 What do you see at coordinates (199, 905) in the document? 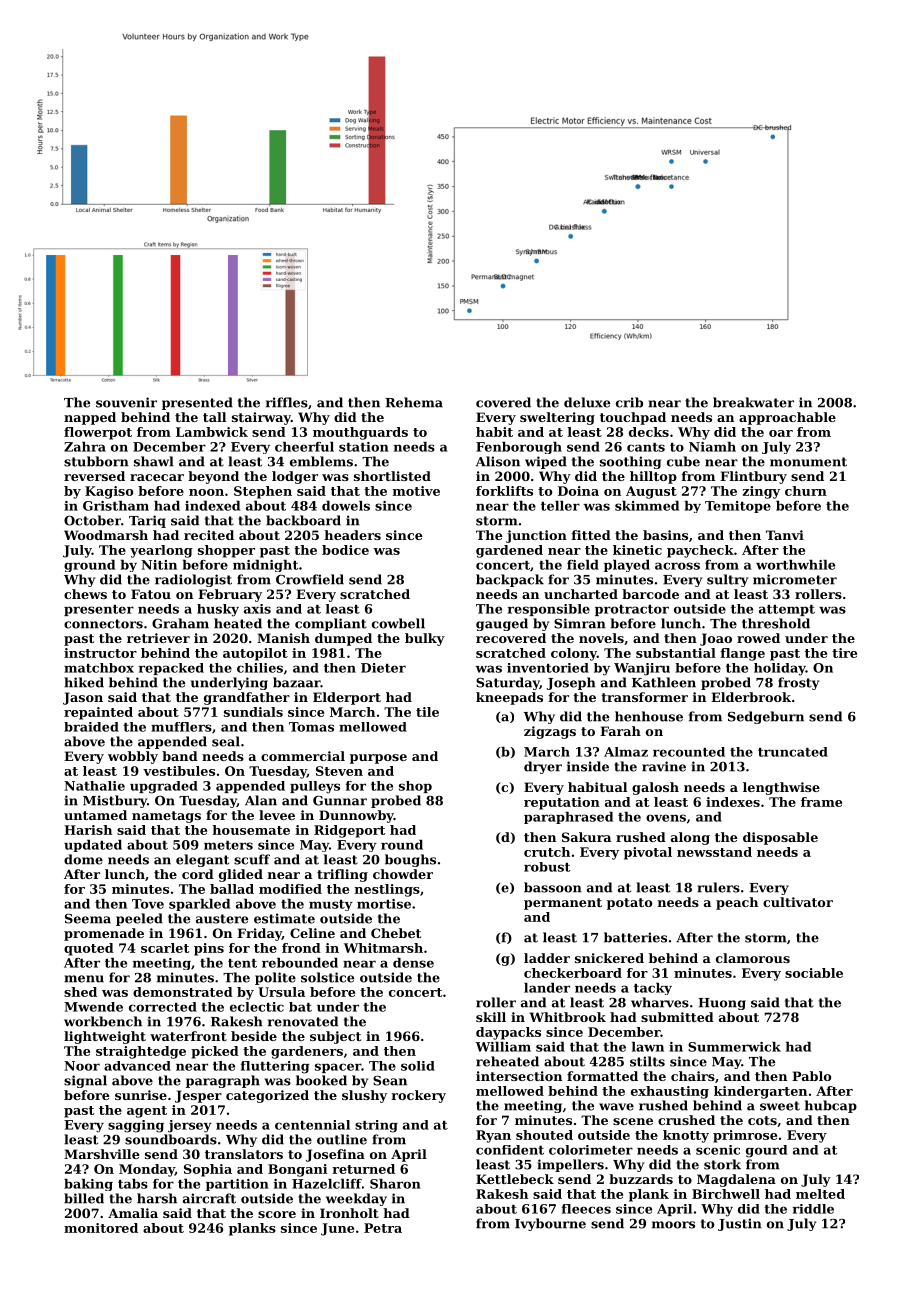
I see `sparkled` at bounding box center [199, 905].
